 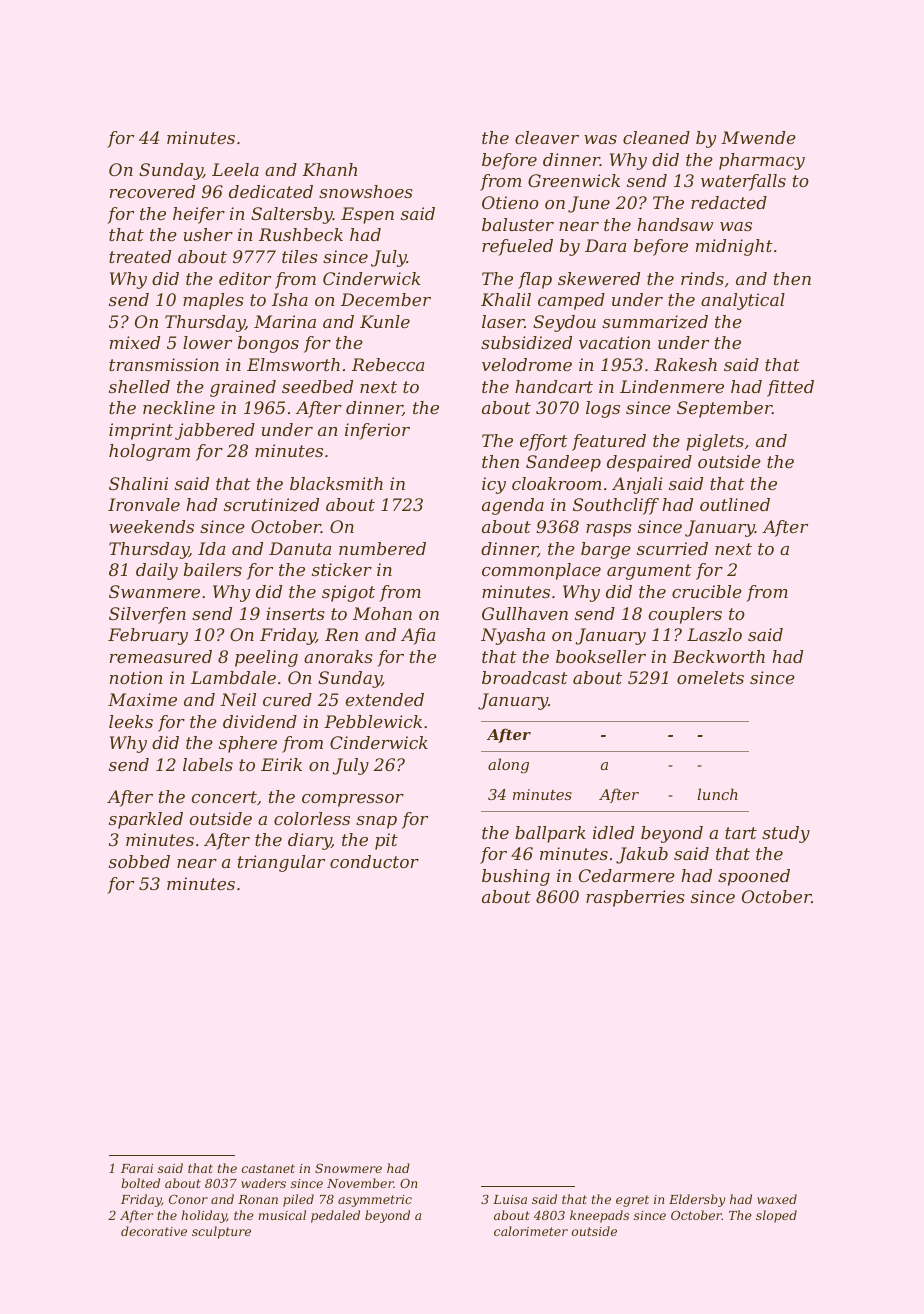 What do you see at coordinates (547, 137) in the screenshot?
I see `cleaver` at bounding box center [547, 137].
